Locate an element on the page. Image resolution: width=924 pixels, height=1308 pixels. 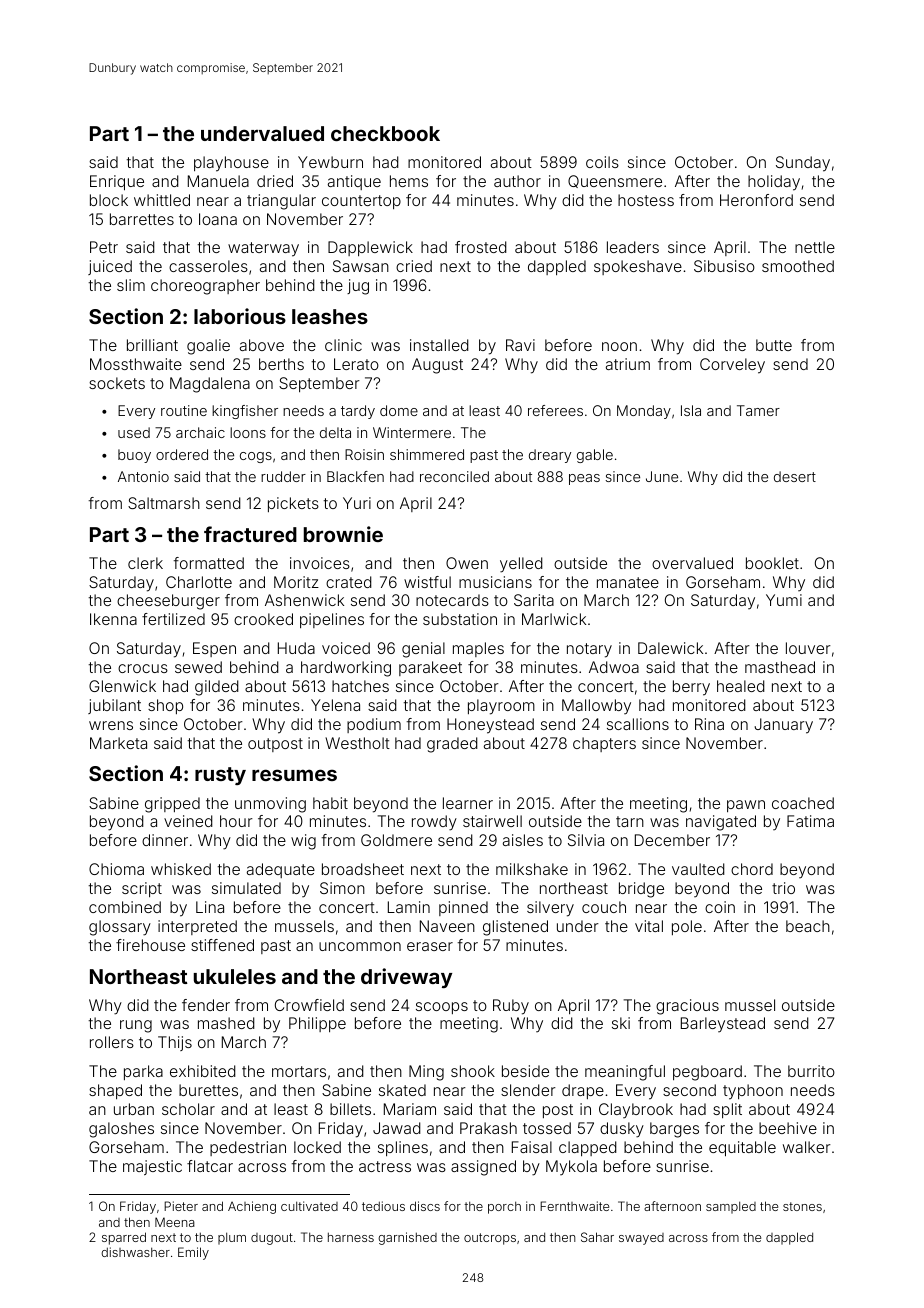
Antonio is located at coordinates (143, 476).
